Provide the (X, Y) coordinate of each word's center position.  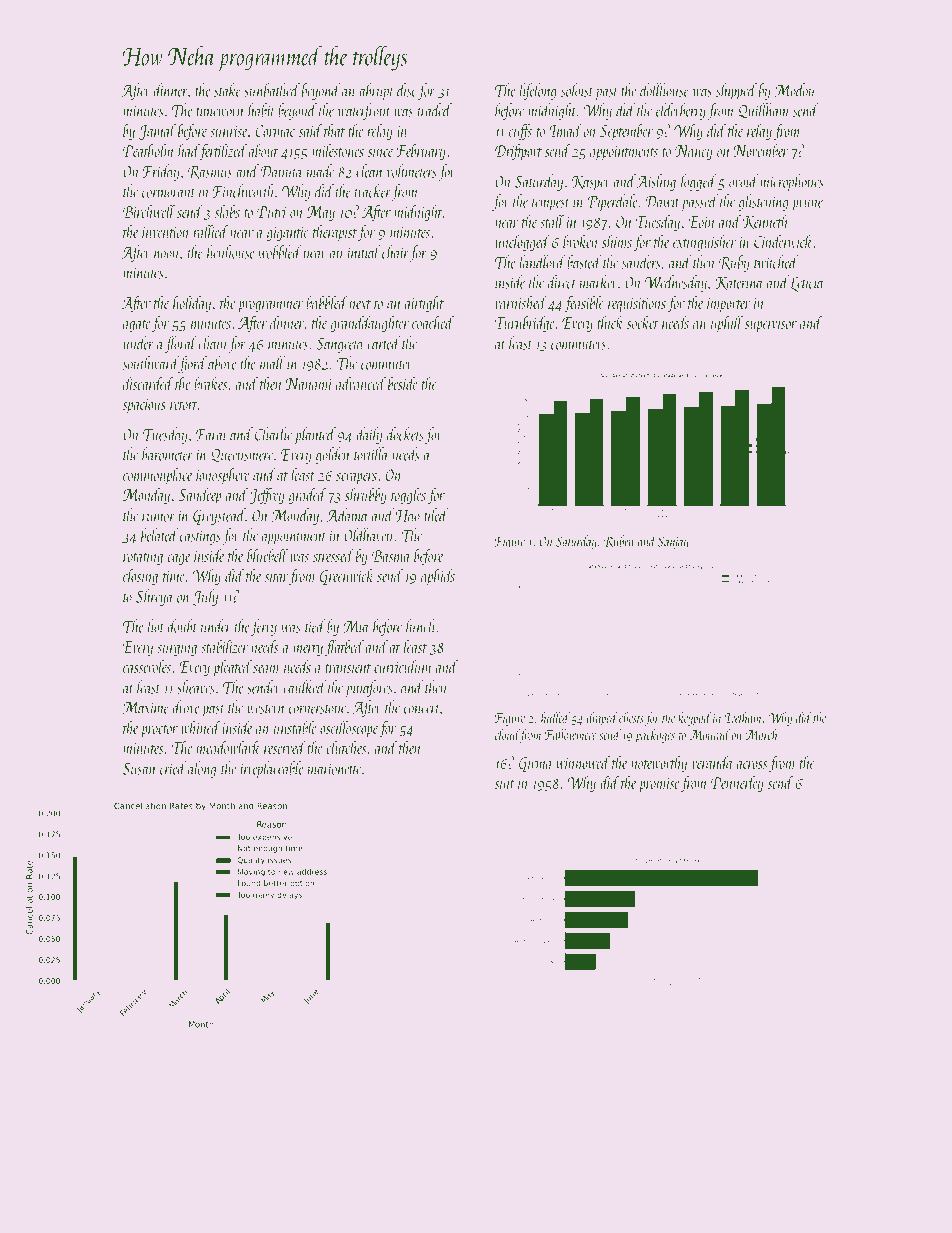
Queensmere (242, 455)
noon (166, 254)
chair (395, 252)
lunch (421, 626)
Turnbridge (524, 324)
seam (266, 669)
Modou (795, 90)
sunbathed (272, 90)
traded (435, 110)
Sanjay (673, 543)
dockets (405, 434)
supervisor (771, 325)
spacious (144, 406)
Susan (139, 768)
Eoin (702, 222)
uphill (727, 324)
